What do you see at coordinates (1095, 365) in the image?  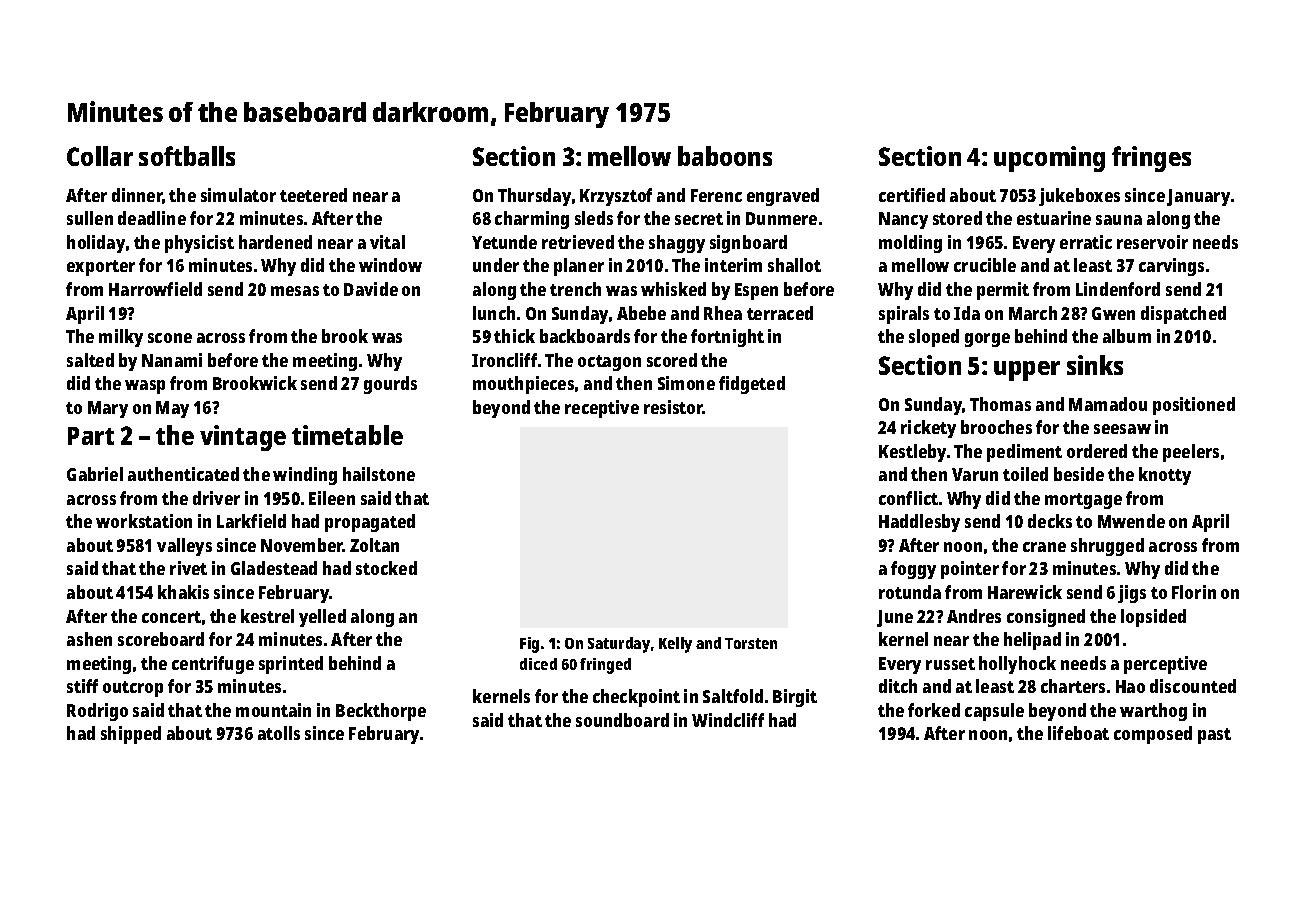 I see `sinks` at bounding box center [1095, 365].
